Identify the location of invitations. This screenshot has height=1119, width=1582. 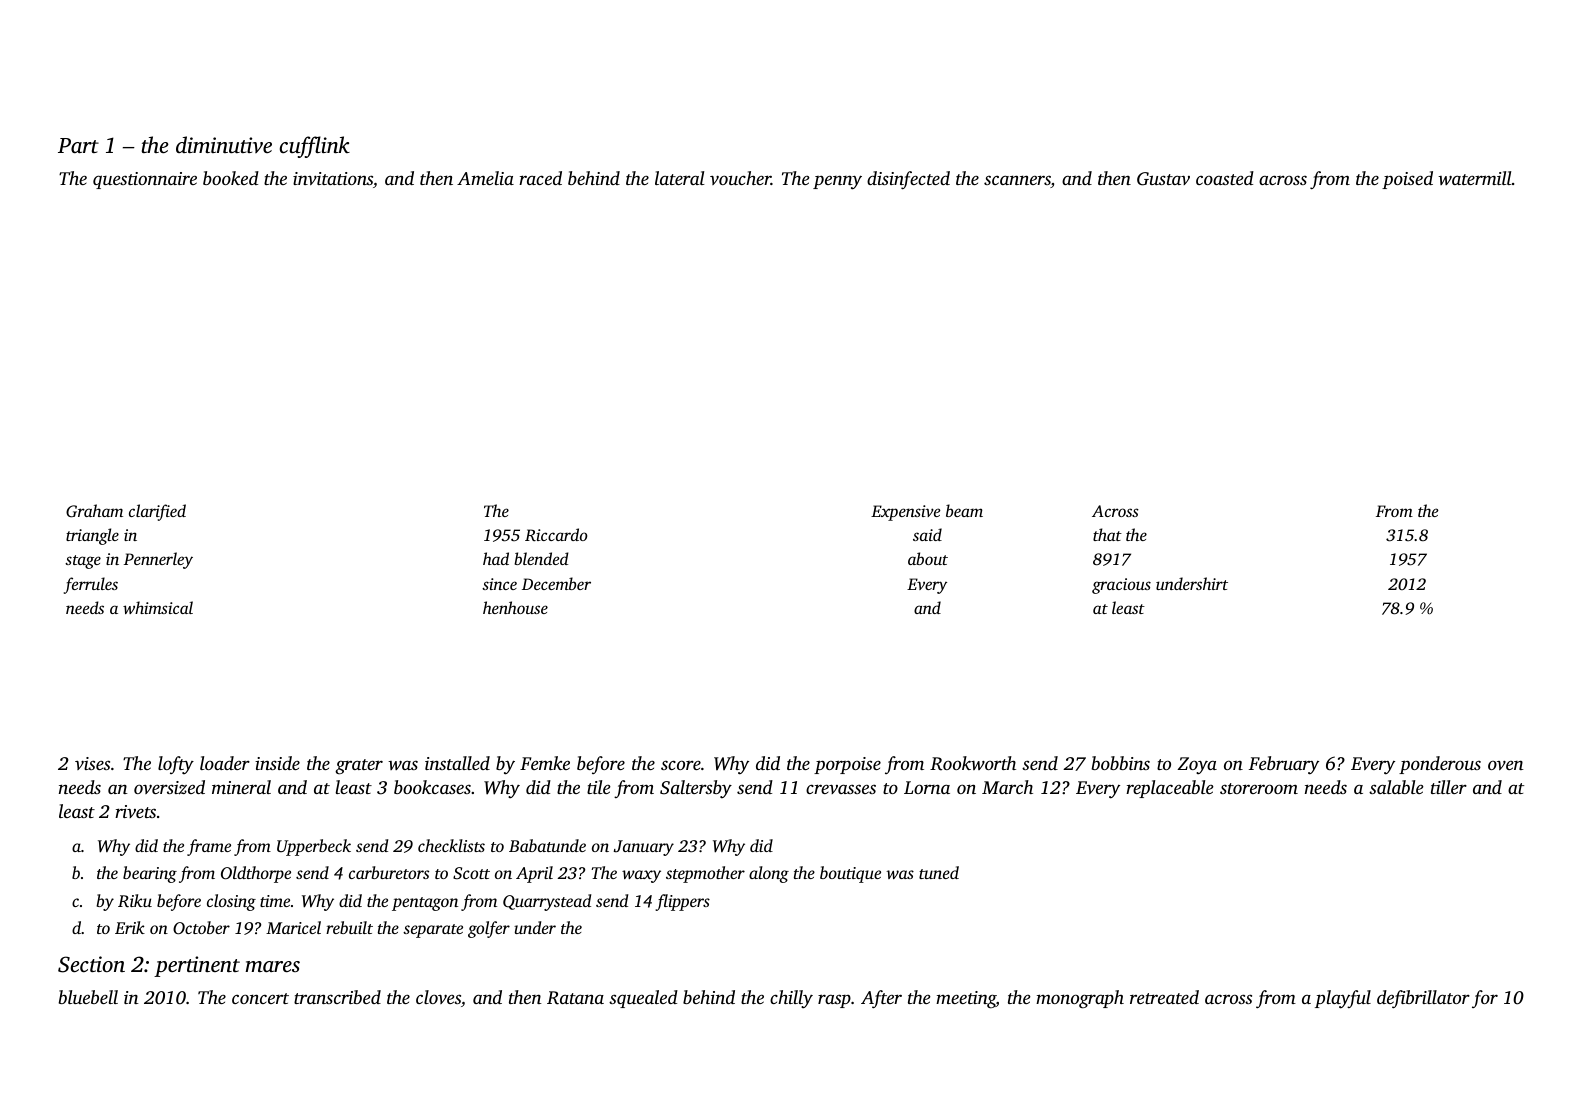
(333, 178).
